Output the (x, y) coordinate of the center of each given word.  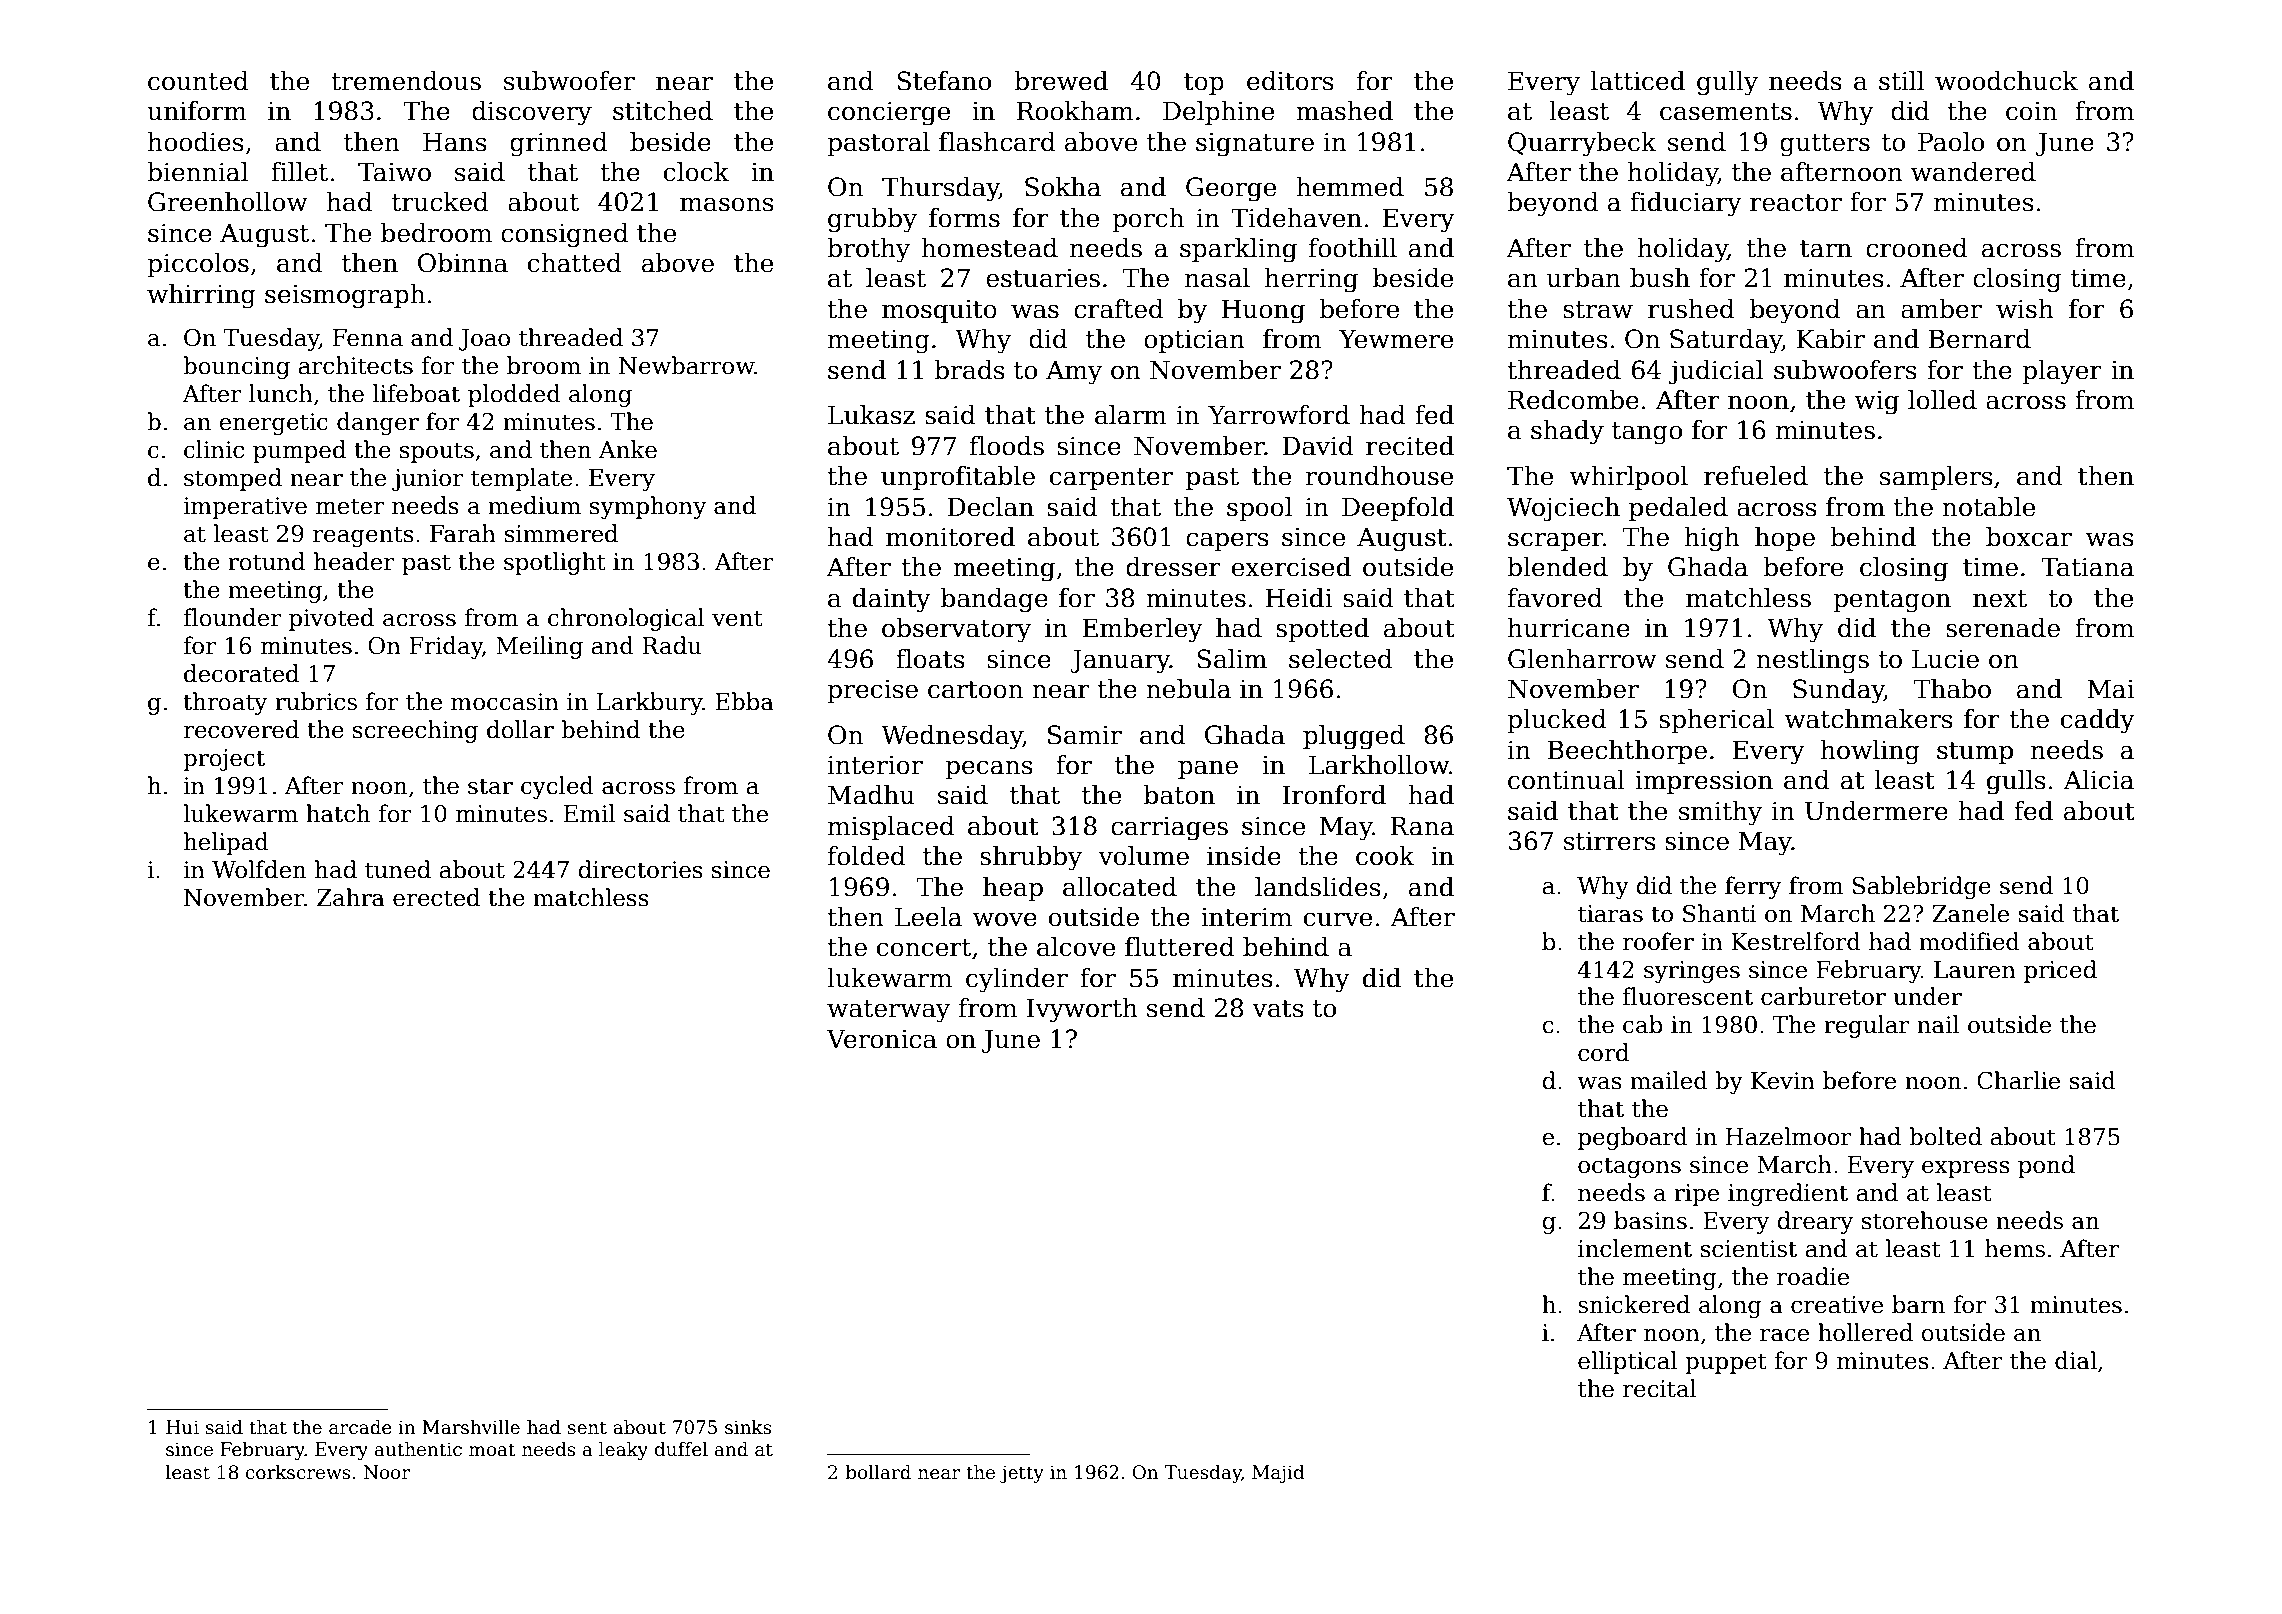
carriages (1169, 829)
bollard (878, 1472)
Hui (182, 1427)
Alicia (2099, 780)
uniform (197, 111)
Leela (928, 917)
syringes (1692, 972)
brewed (1061, 81)
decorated (241, 673)
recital (1660, 1388)
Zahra (351, 897)
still (1901, 81)
